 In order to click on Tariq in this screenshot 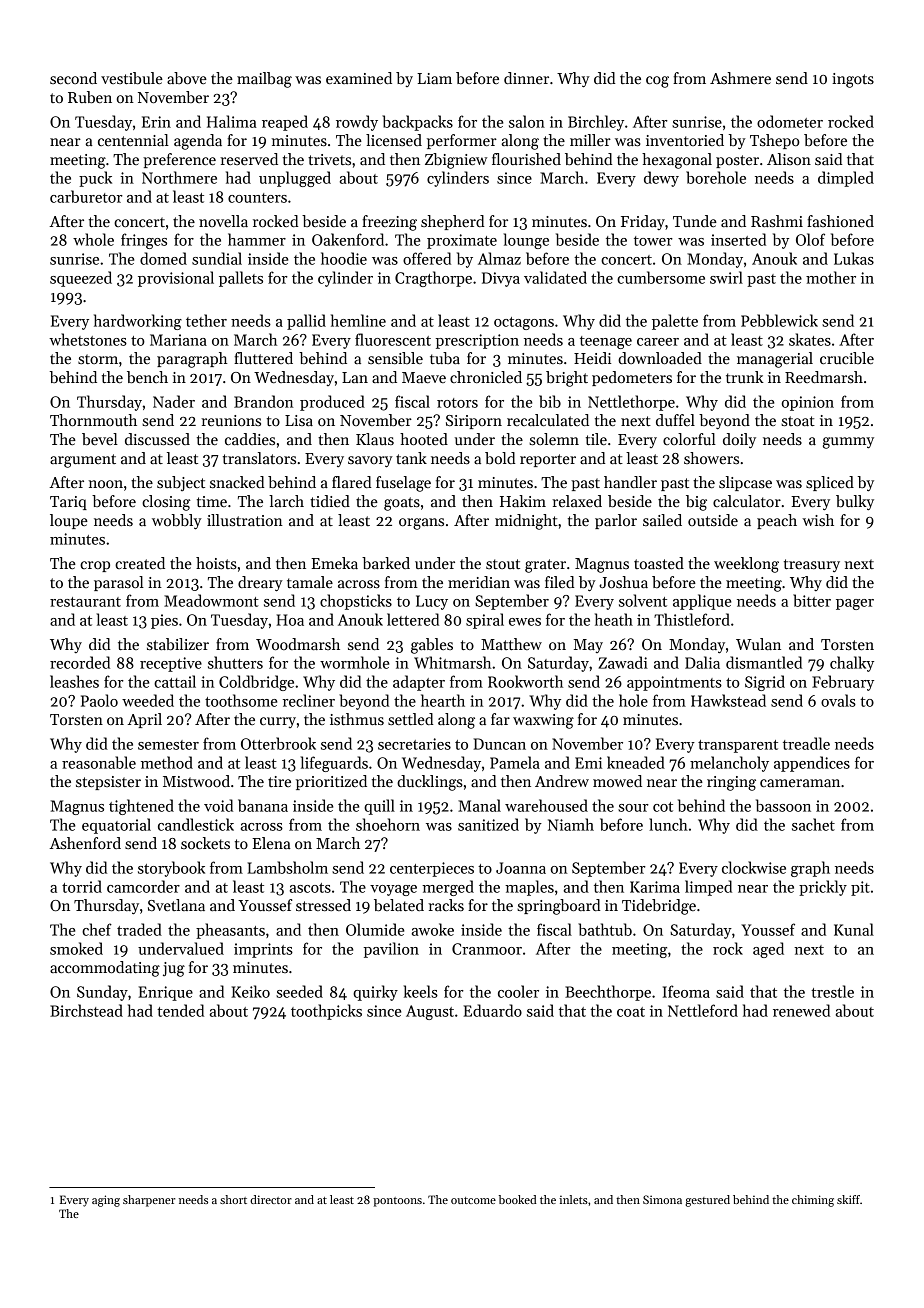, I will do `click(68, 503)`.
